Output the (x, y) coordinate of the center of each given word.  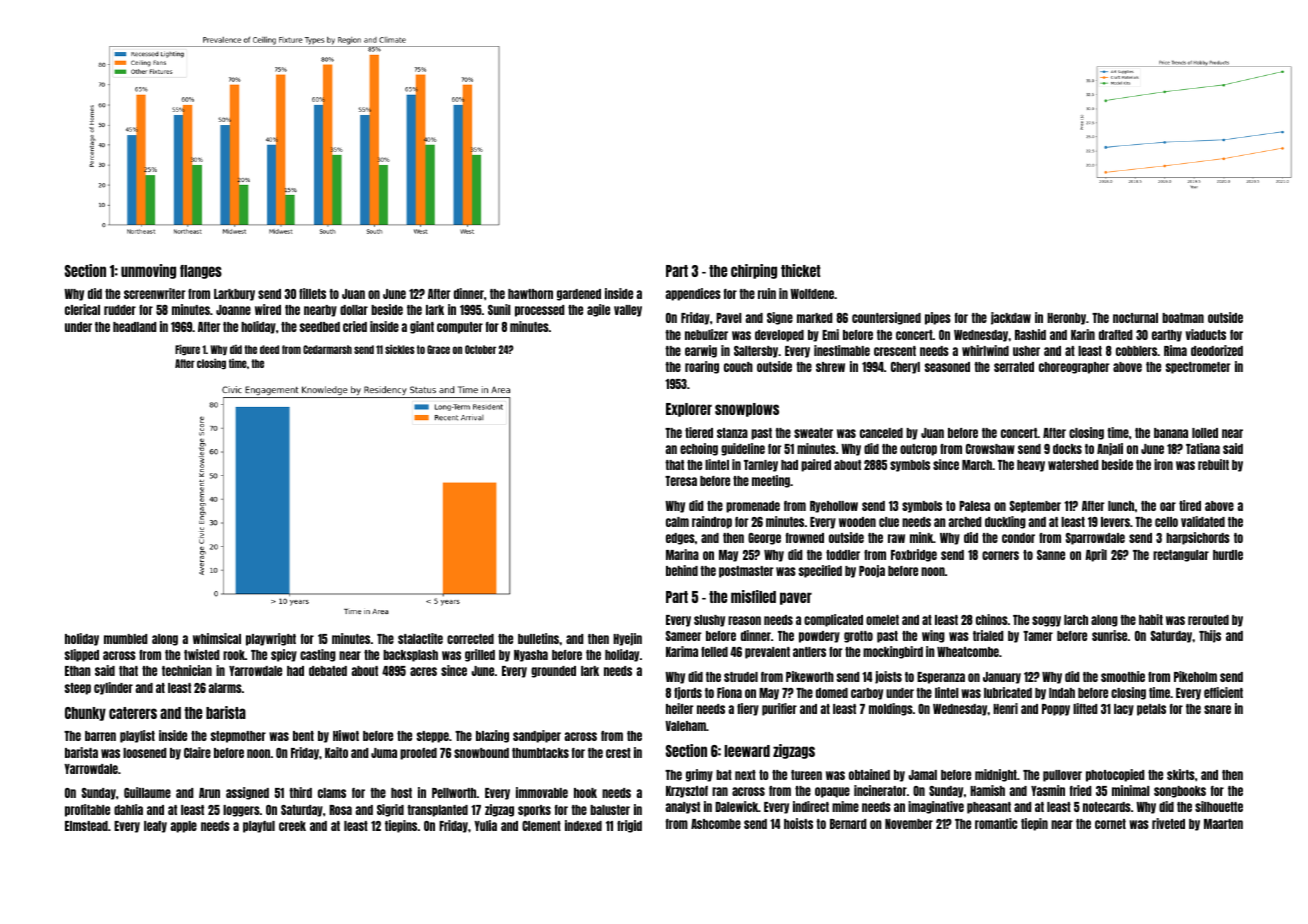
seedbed (320, 327)
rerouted (1208, 620)
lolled (1205, 433)
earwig (701, 351)
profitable (87, 810)
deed (269, 349)
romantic (996, 823)
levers (1115, 522)
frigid (629, 826)
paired (816, 465)
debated (328, 671)
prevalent (767, 653)
